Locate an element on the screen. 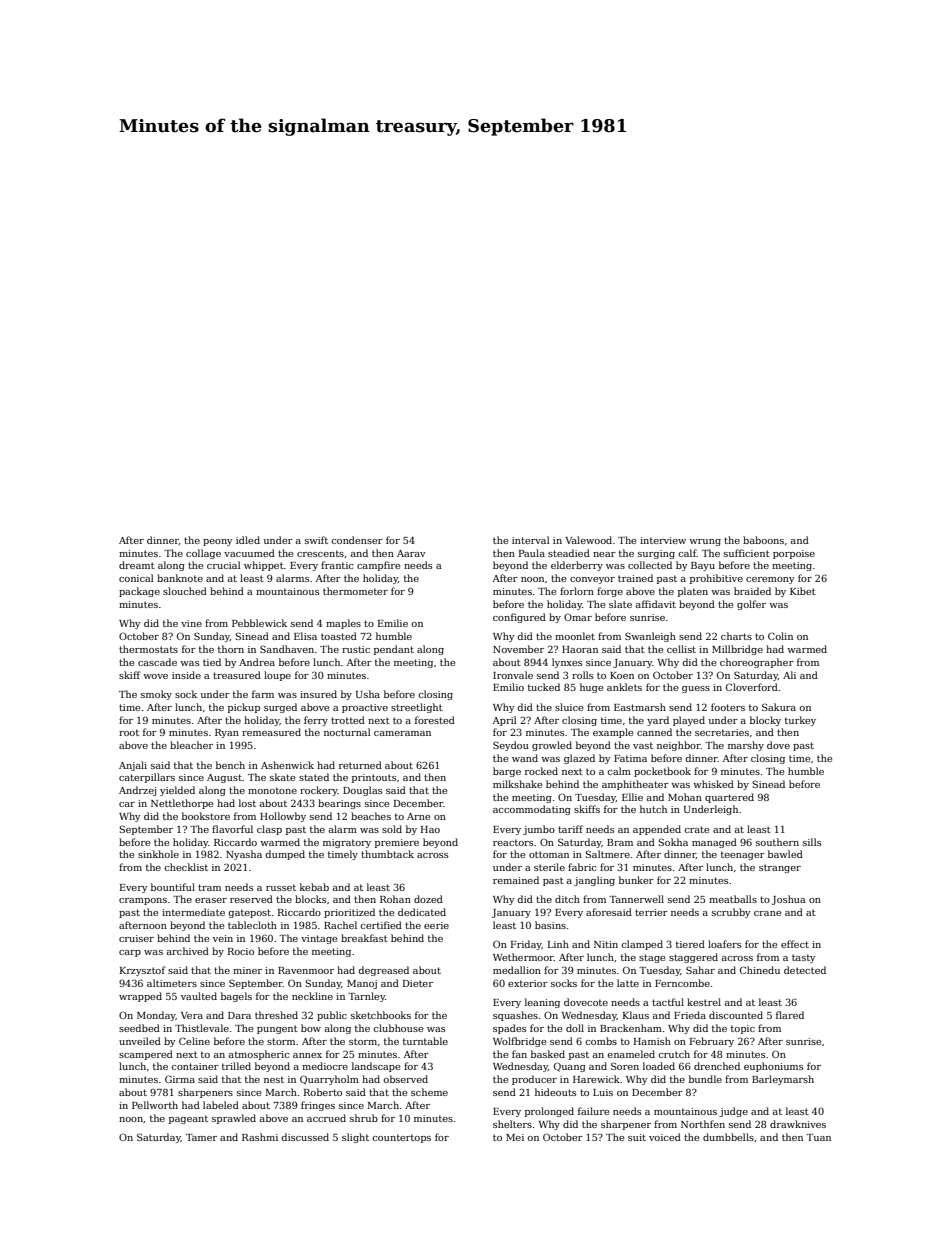 The height and width of the screenshot is (1233, 952). bagels is located at coordinates (236, 997).
